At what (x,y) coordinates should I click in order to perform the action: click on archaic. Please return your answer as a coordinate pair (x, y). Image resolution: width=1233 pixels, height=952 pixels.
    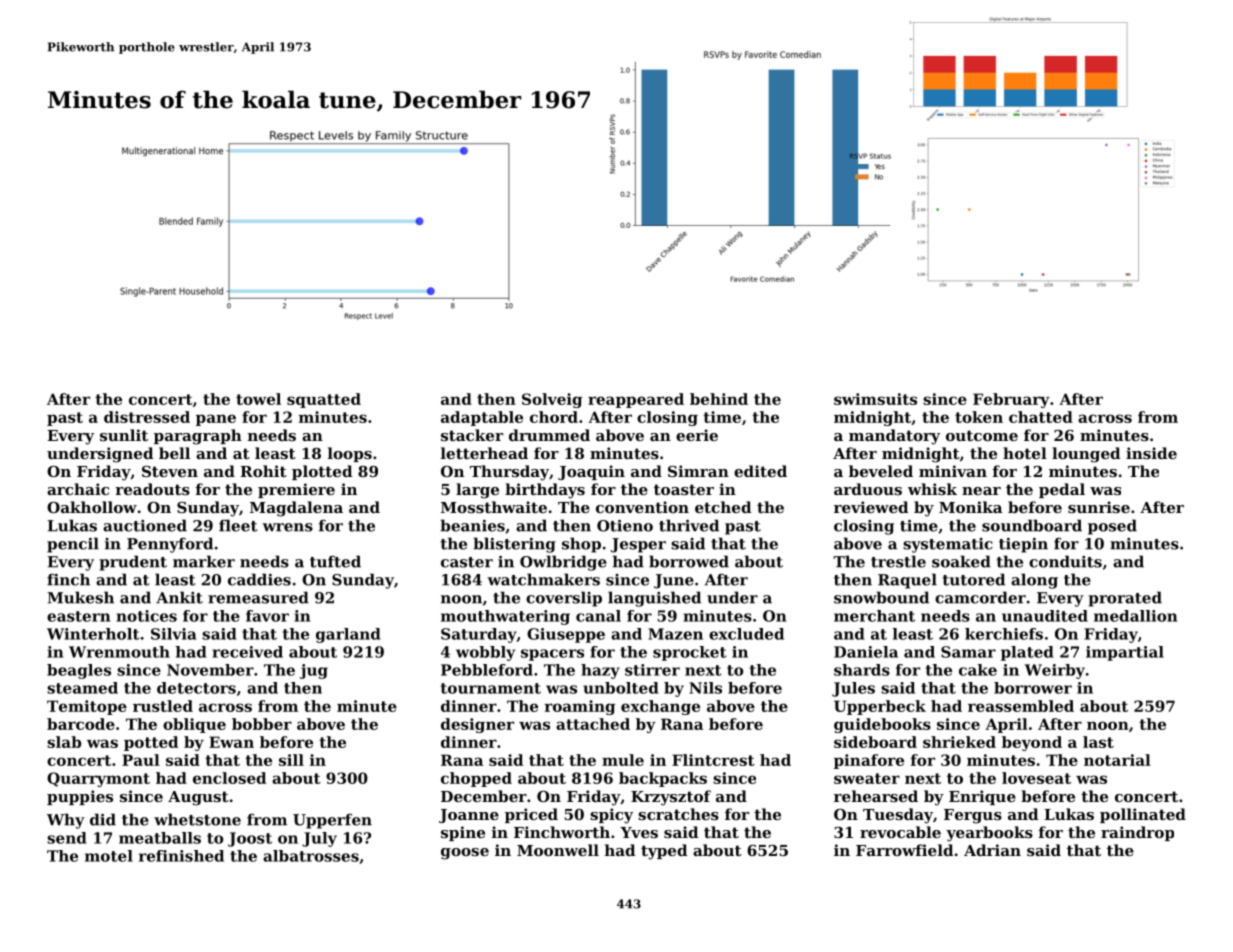
    Looking at the image, I should click on (78, 489).
